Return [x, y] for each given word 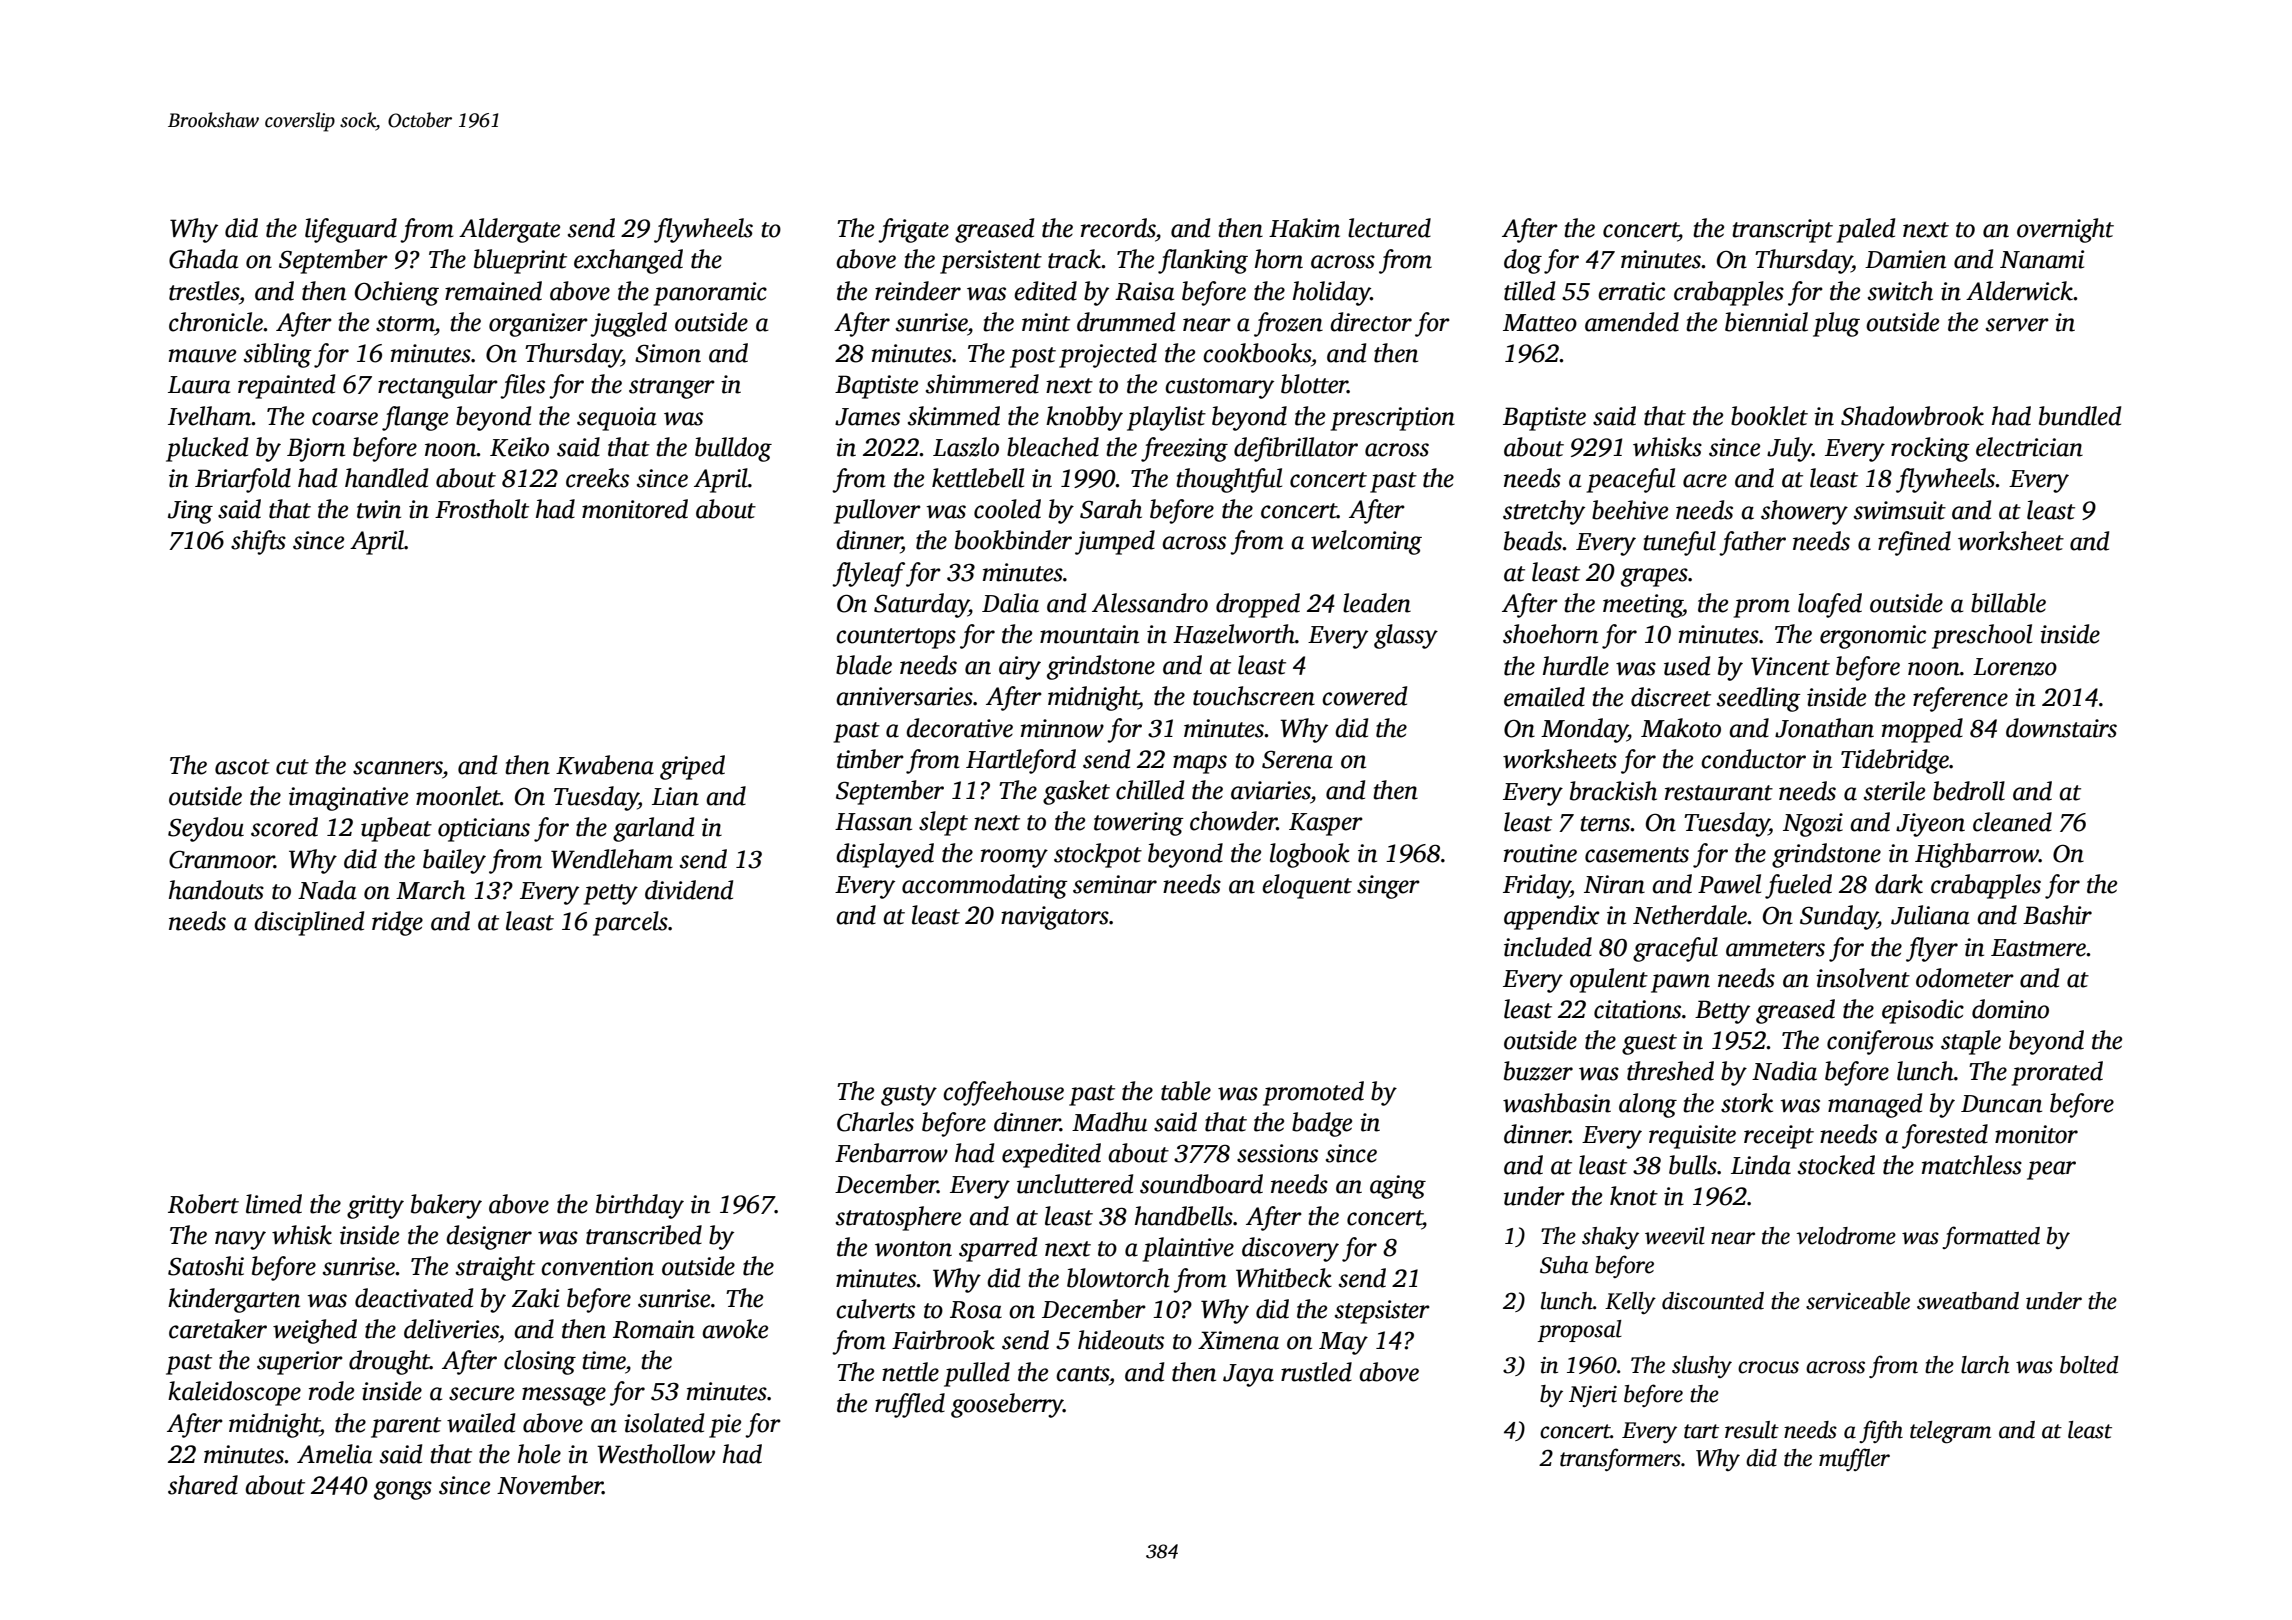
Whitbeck [1284, 1278]
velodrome [1846, 1236]
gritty [375, 1207]
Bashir [2057, 915]
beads [1533, 541]
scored [284, 827]
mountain [1089, 634]
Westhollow [656, 1454]
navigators [1055, 918]
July [1789, 449]
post [1033, 357]
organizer [538, 325]
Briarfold [243, 480]
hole [539, 1454]
